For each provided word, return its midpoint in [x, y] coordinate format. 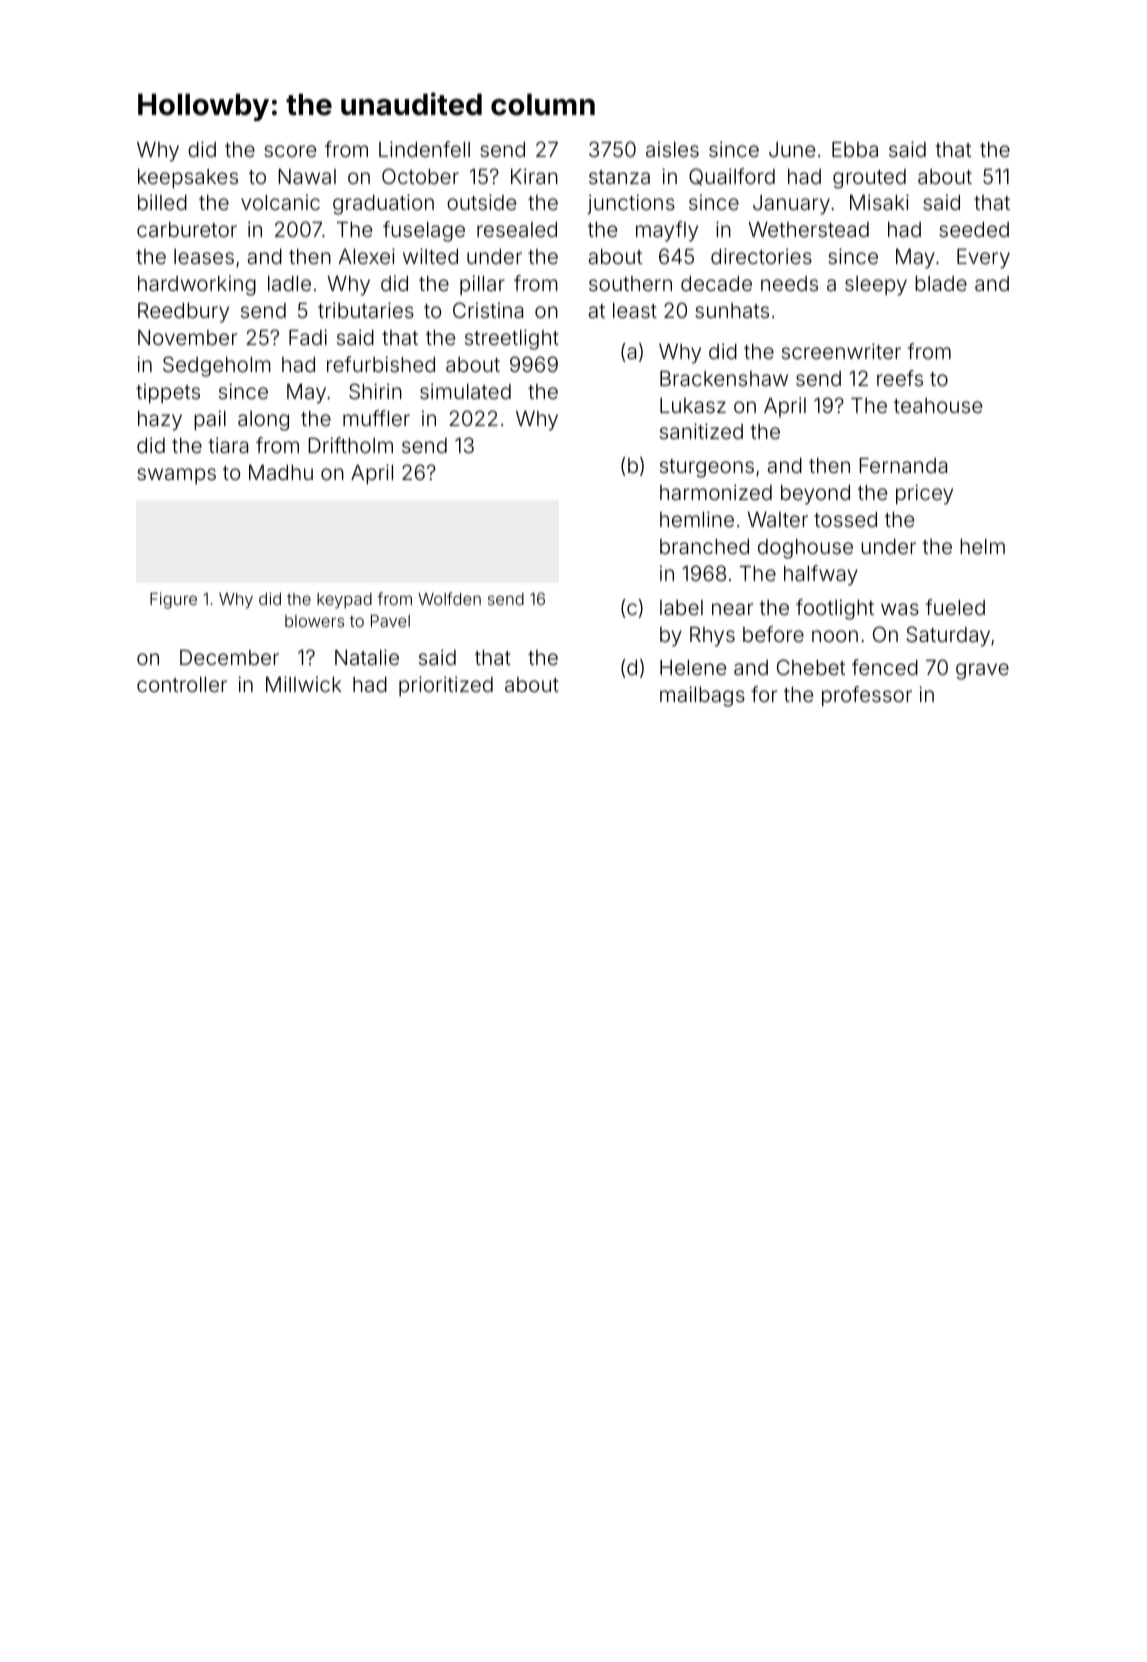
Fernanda [903, 465]
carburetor [187, 229]
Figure [173, 600]
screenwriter [841, 351]
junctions [631, 204]
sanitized [701, 431]
